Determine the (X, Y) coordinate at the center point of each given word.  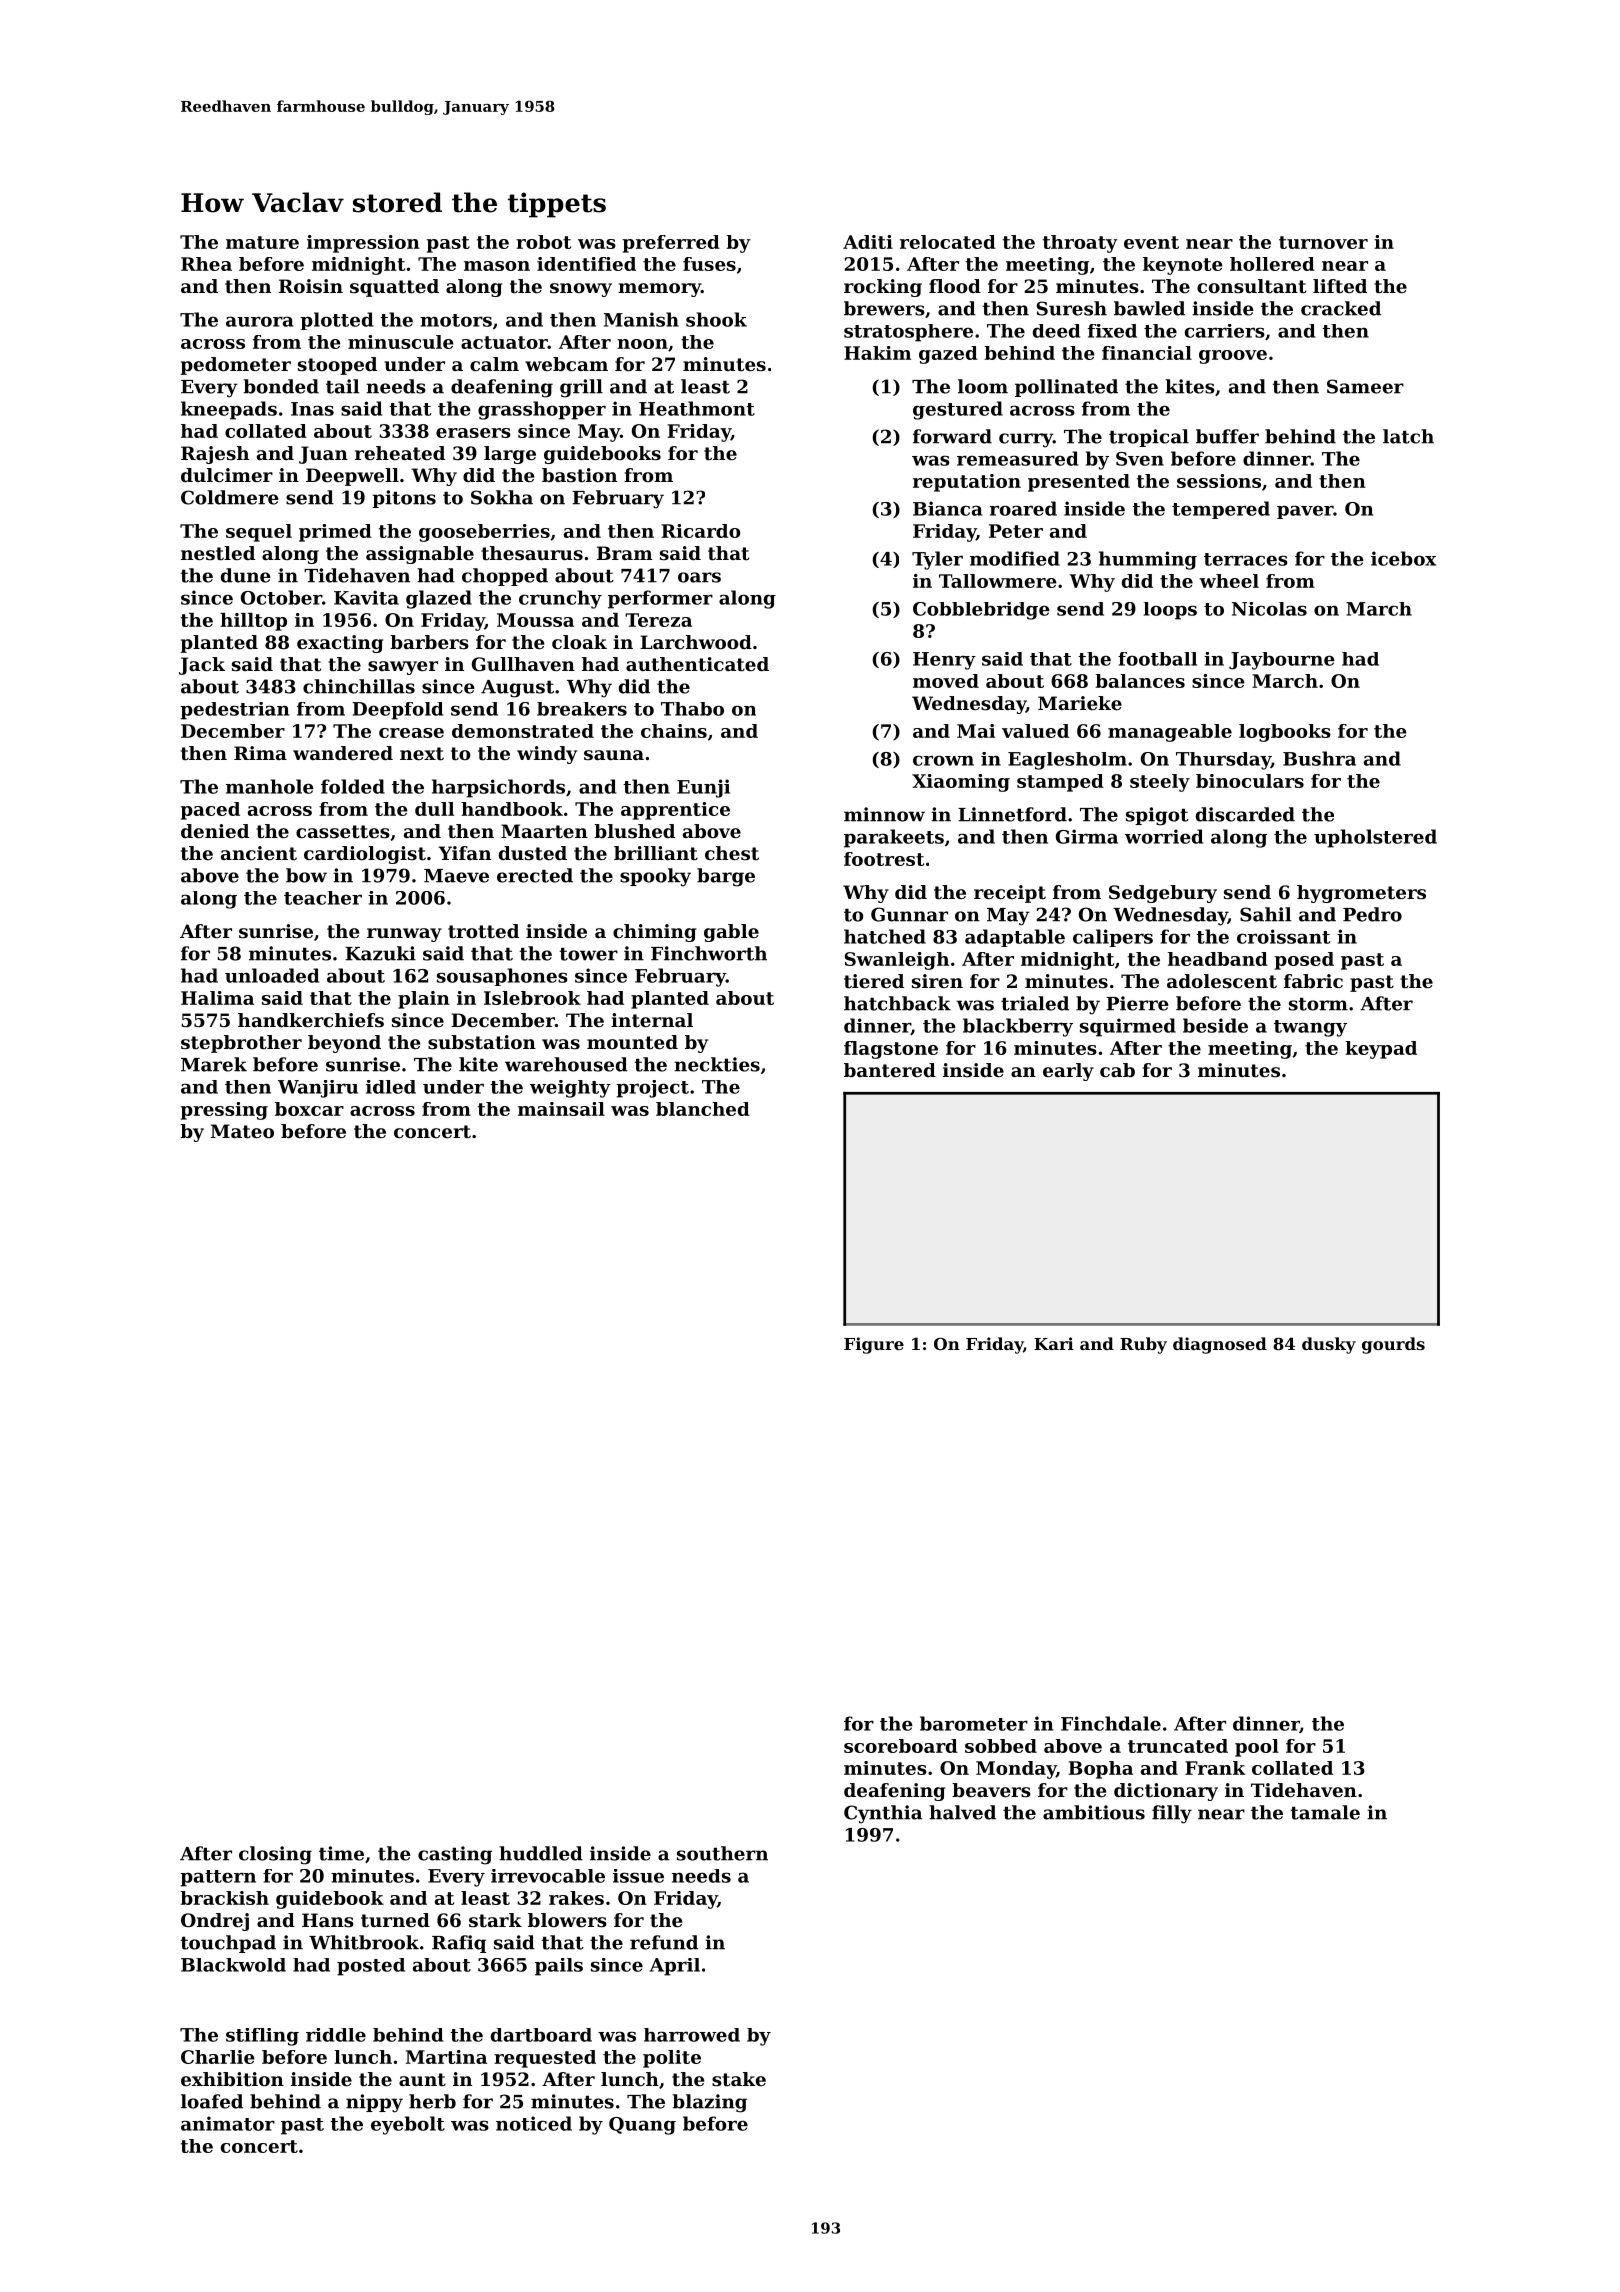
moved (946, 681)
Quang (642, 2126)
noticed (534, 2123)
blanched (703, 1109)
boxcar (309, 1109)
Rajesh (215, 455)
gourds (1393, 1345)
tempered (1221, 510)
